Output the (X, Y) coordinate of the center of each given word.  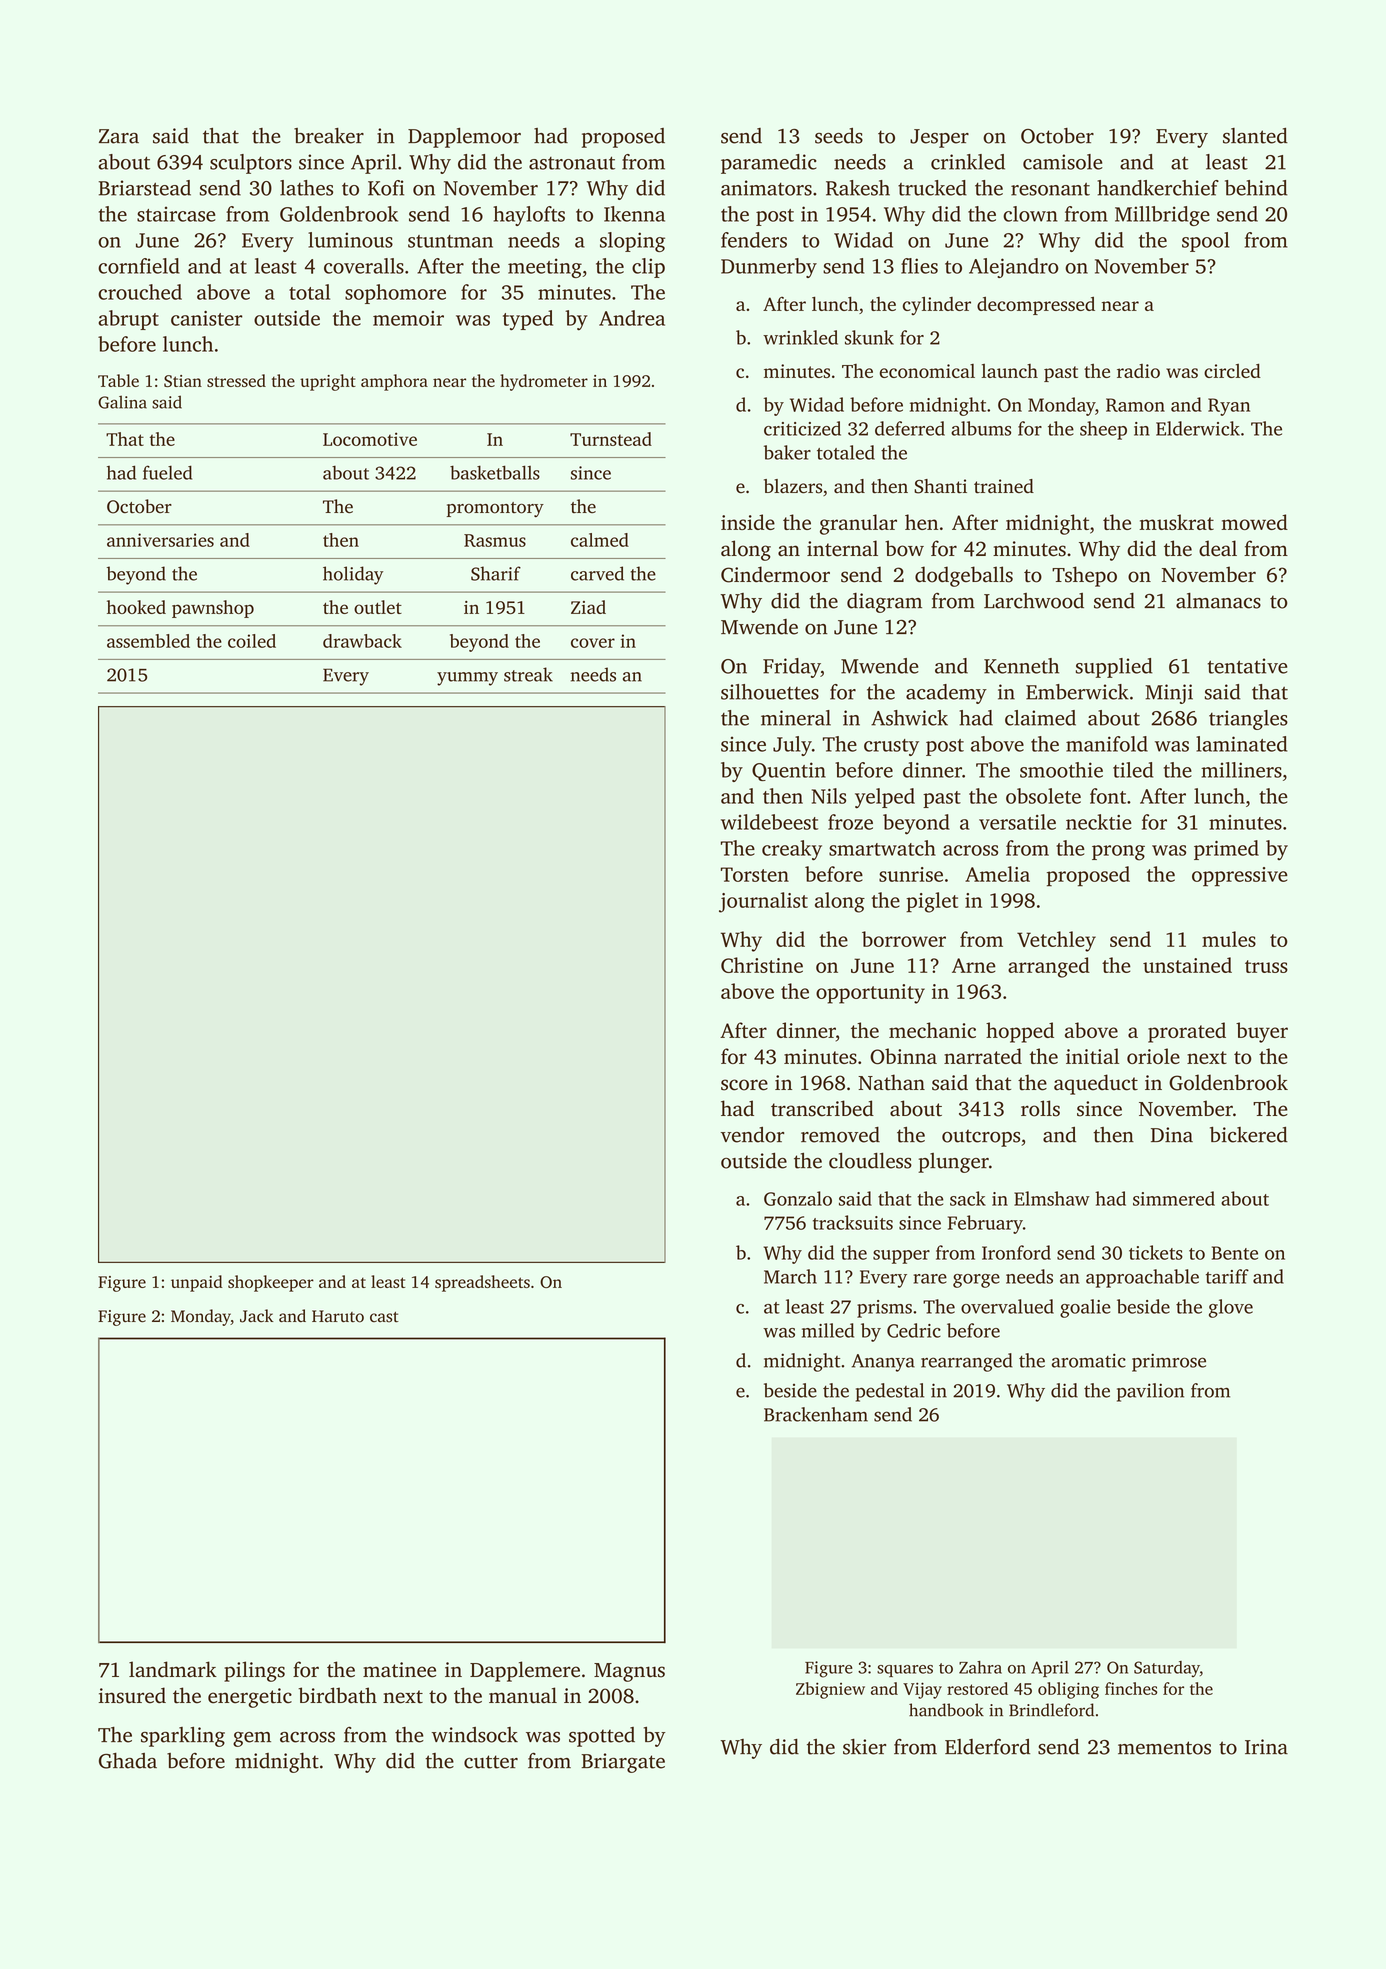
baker (787, 452)
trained (1004, 486)
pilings (254, 1671)
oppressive (1240, 877)
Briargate (623, 1763)
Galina (122, 402)
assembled (148, 641)
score (744, 1085)
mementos (1164, 1748)
